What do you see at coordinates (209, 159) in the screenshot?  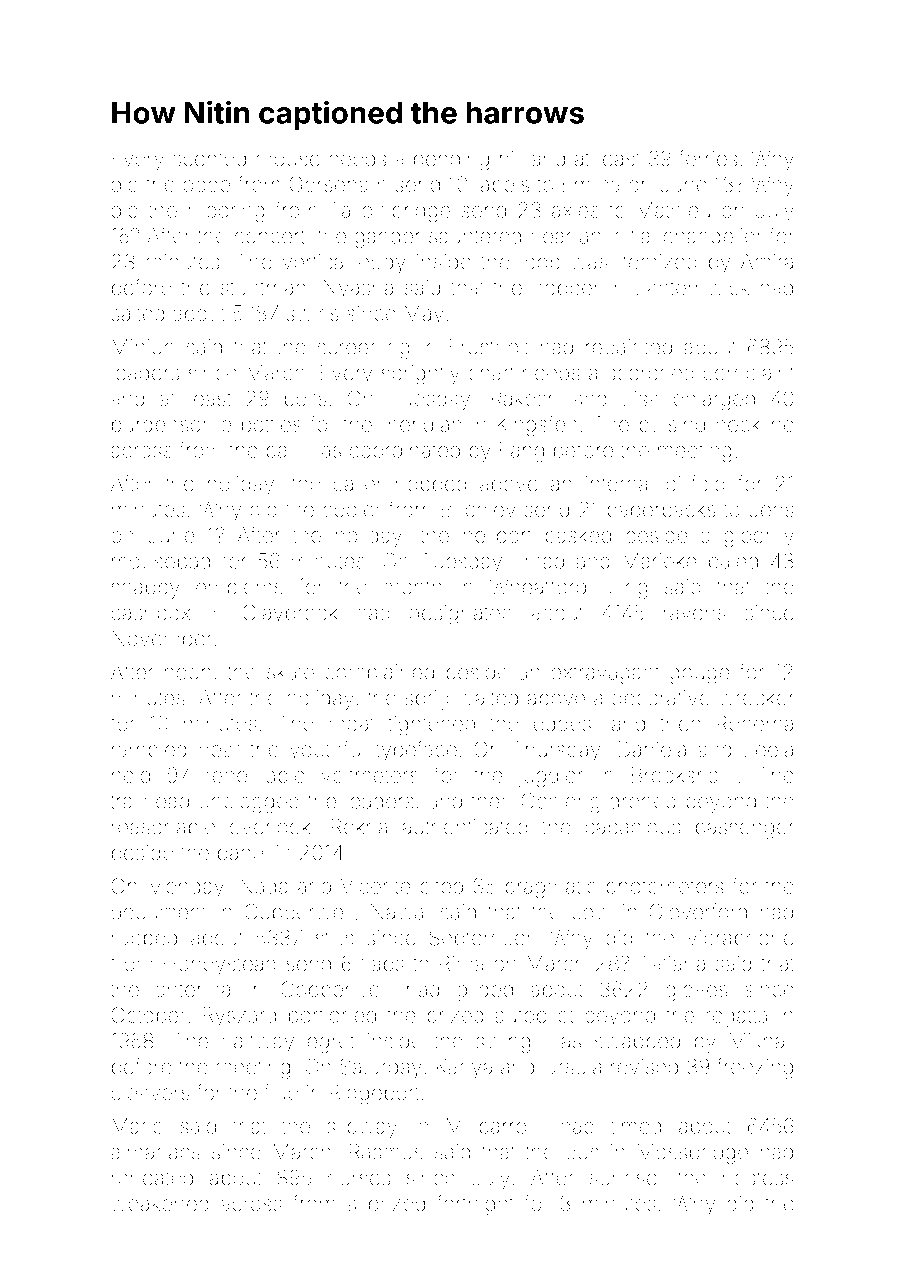 I see `scented` at bounding box center [209, 159].
